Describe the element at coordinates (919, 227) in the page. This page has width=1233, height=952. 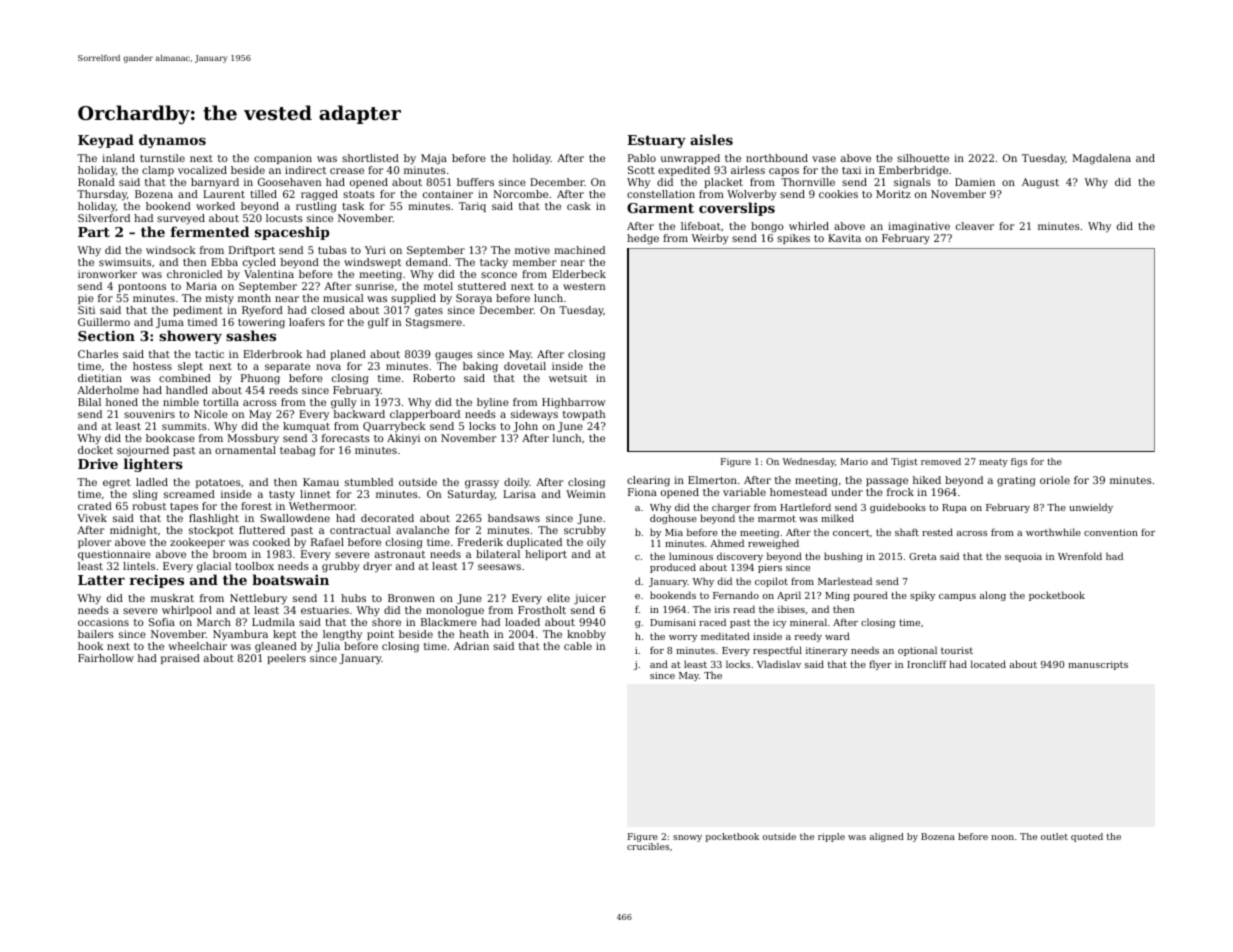
I see `imaginative` at that location.
